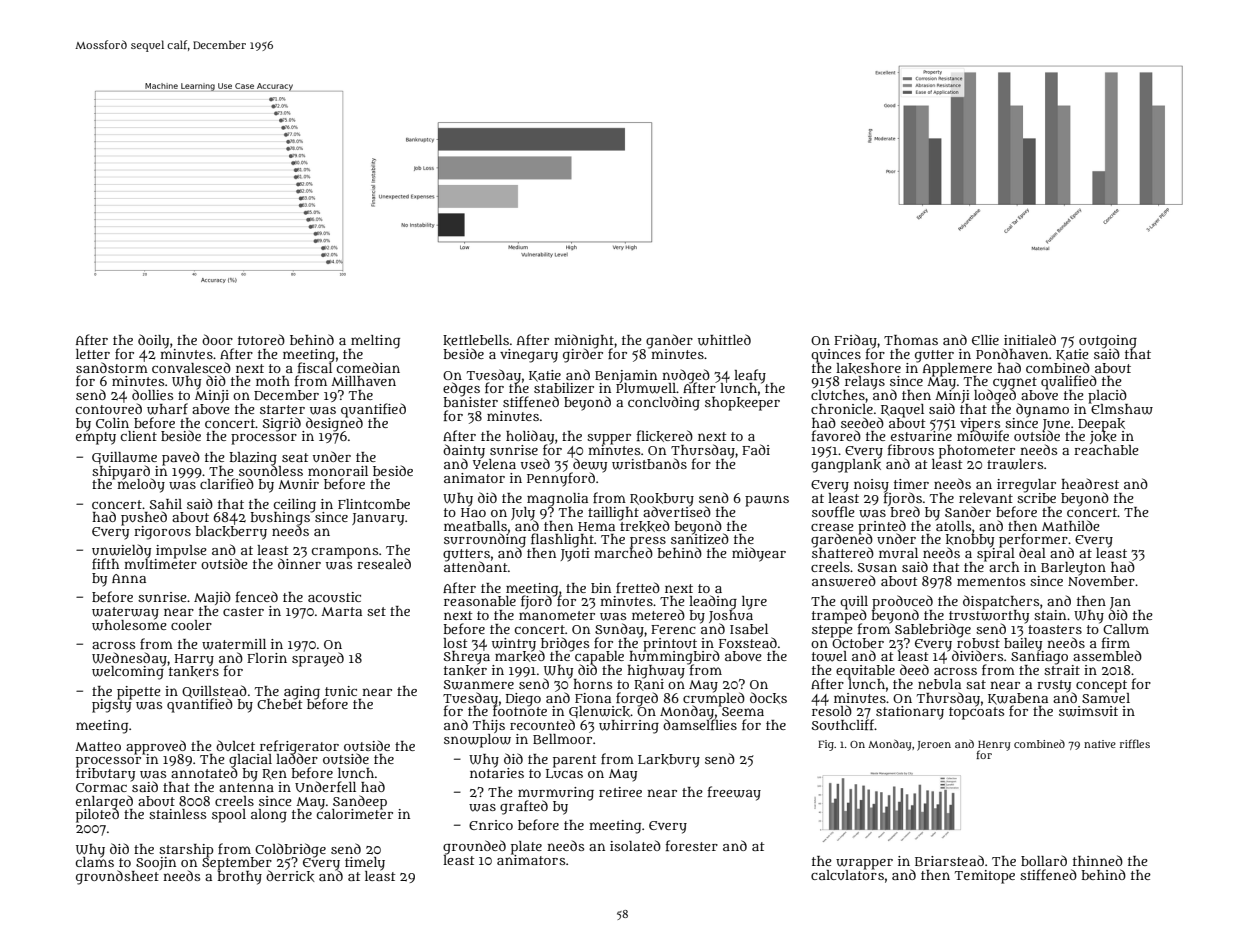  What do you see at coordinates (1135, 743) in the screenshot?
I see `riffles` at bounding box center [1135, 743].
